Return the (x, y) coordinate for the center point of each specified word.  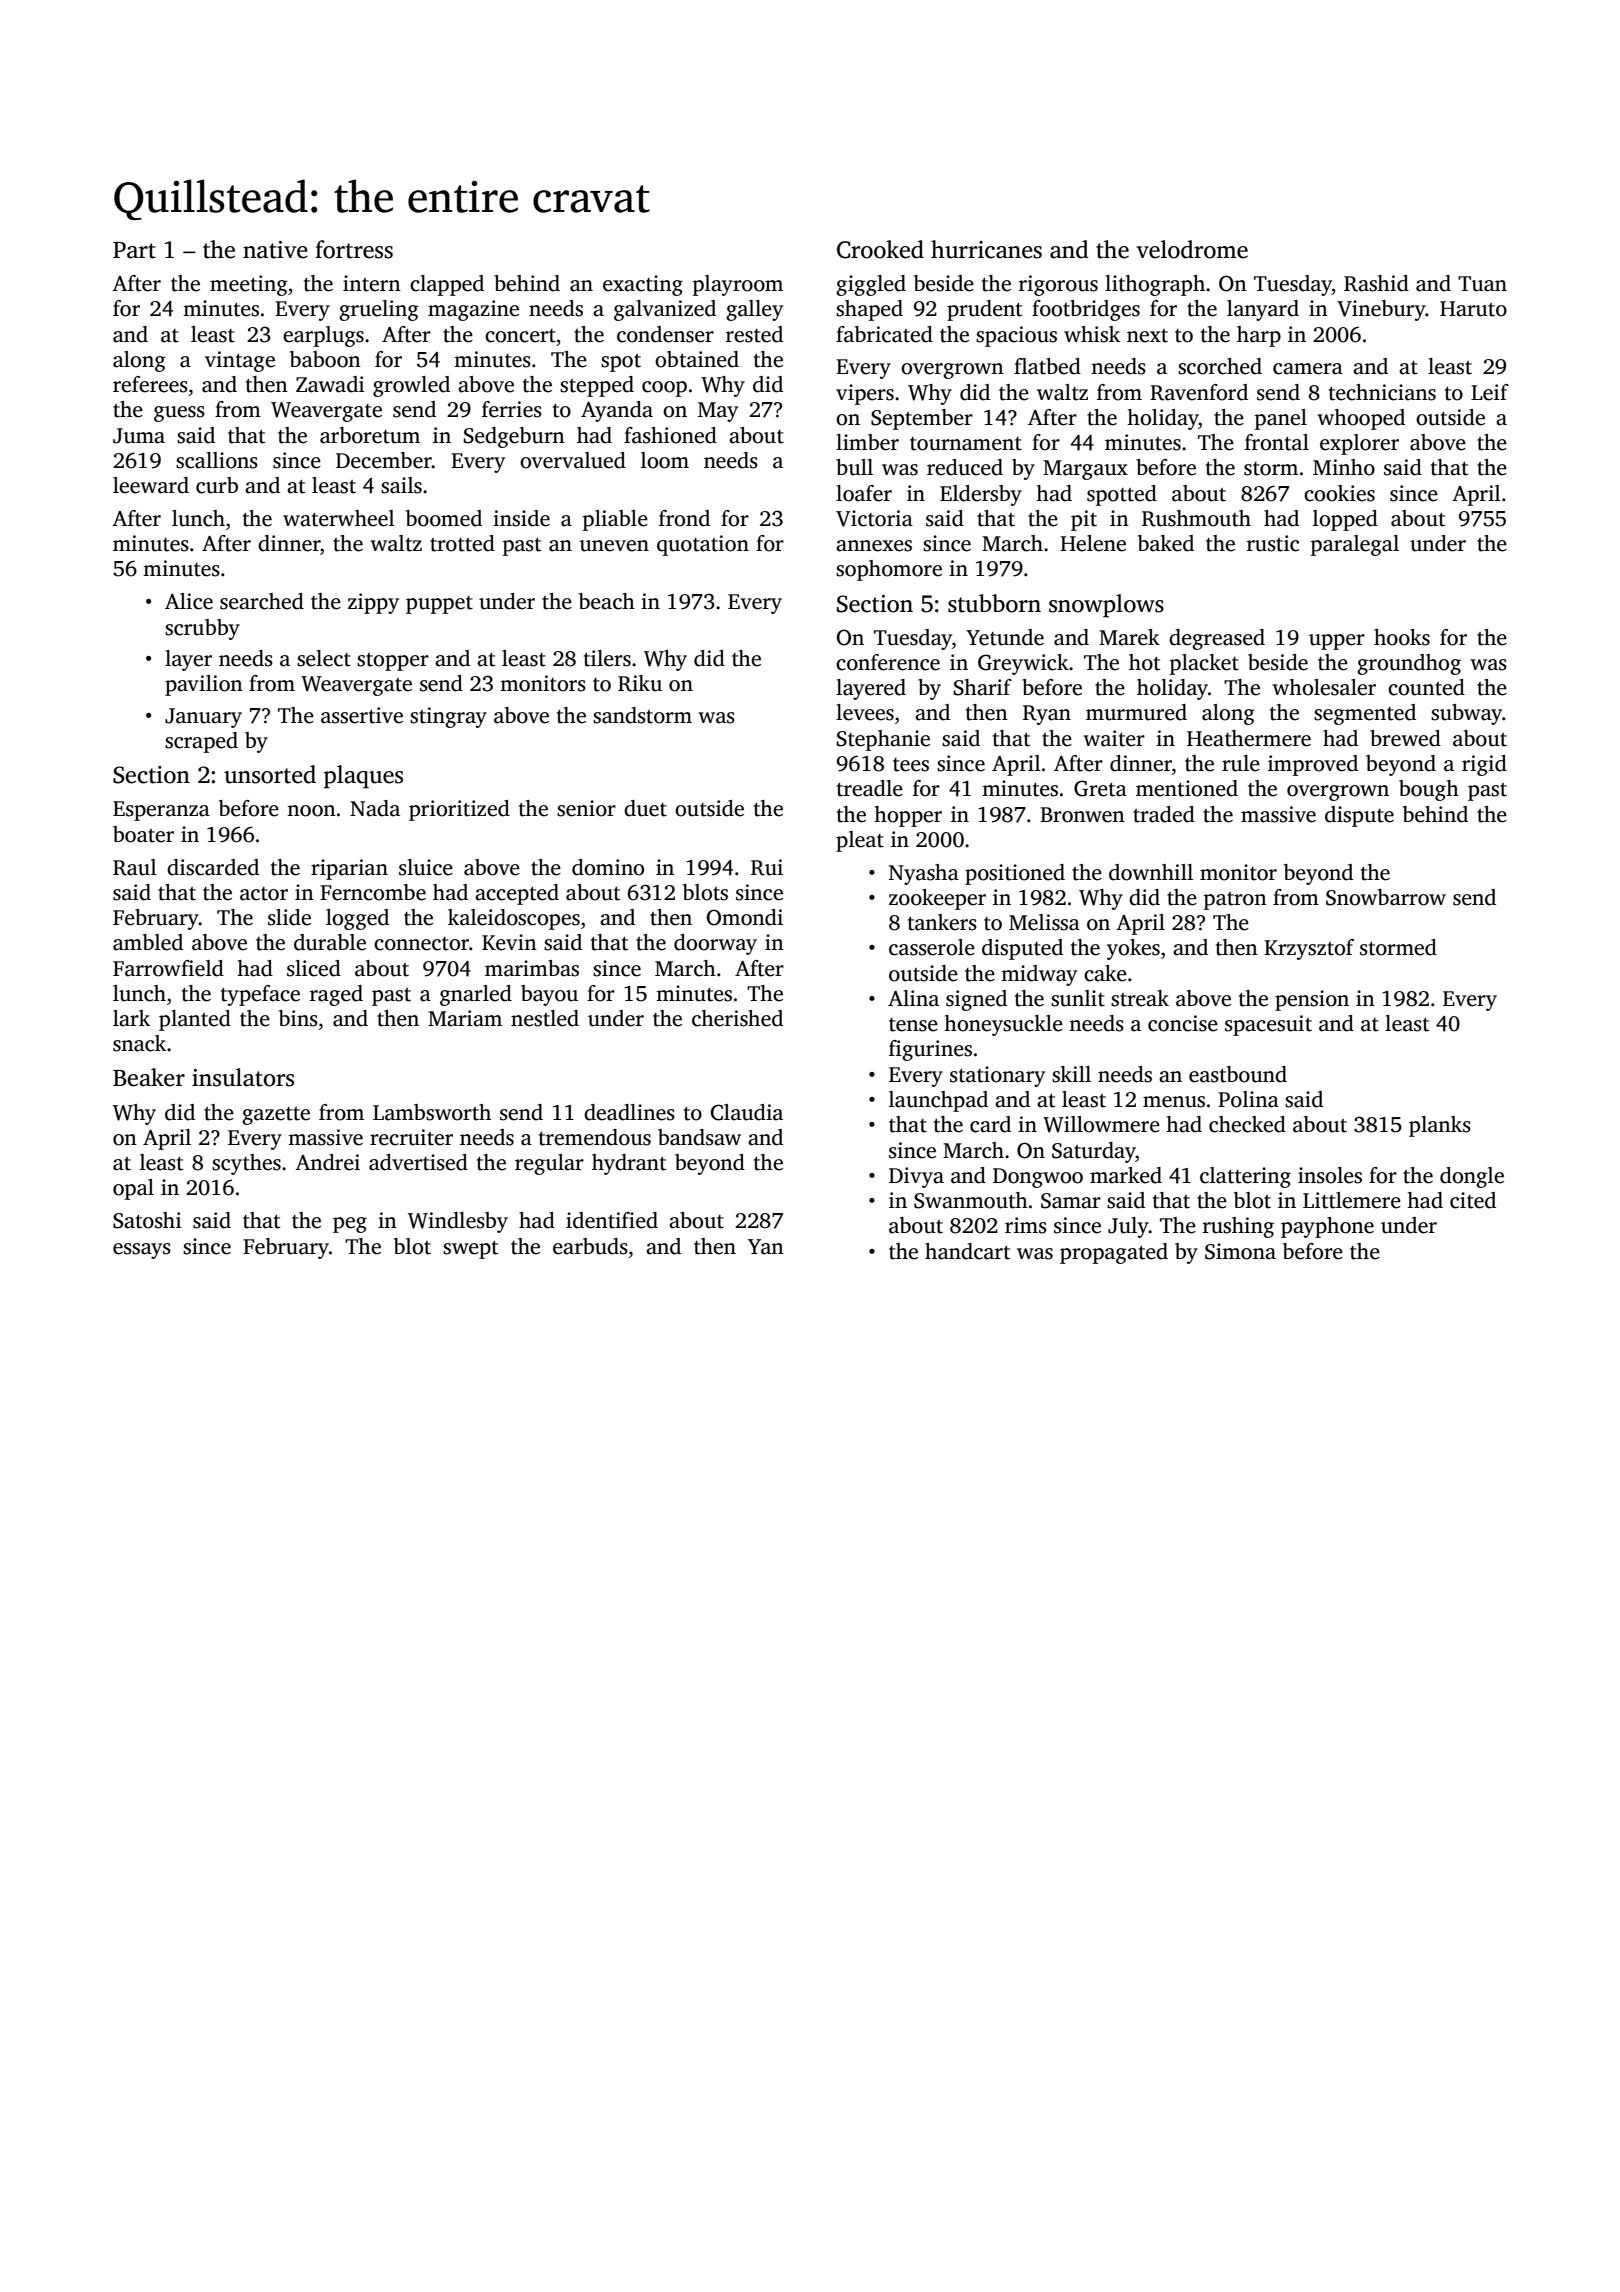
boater (143, 834)
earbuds (590, 1246)
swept (470, 1250)
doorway (715, 944)
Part (134, 250)
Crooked (880, 249)
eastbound (1238, 1074)
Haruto (1473, 309)
